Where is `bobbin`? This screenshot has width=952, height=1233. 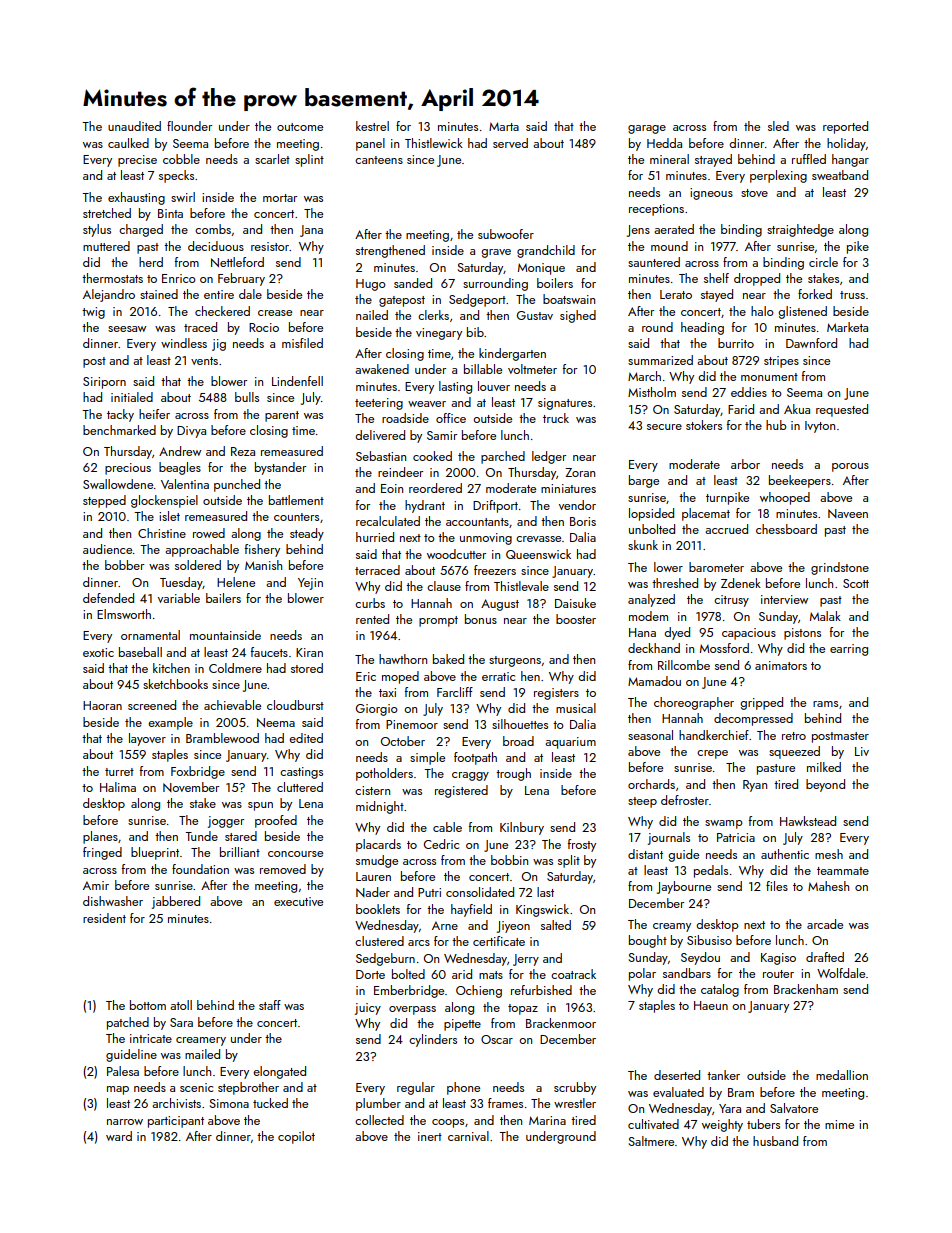 bobbin is located at coordinates (509, 860).
